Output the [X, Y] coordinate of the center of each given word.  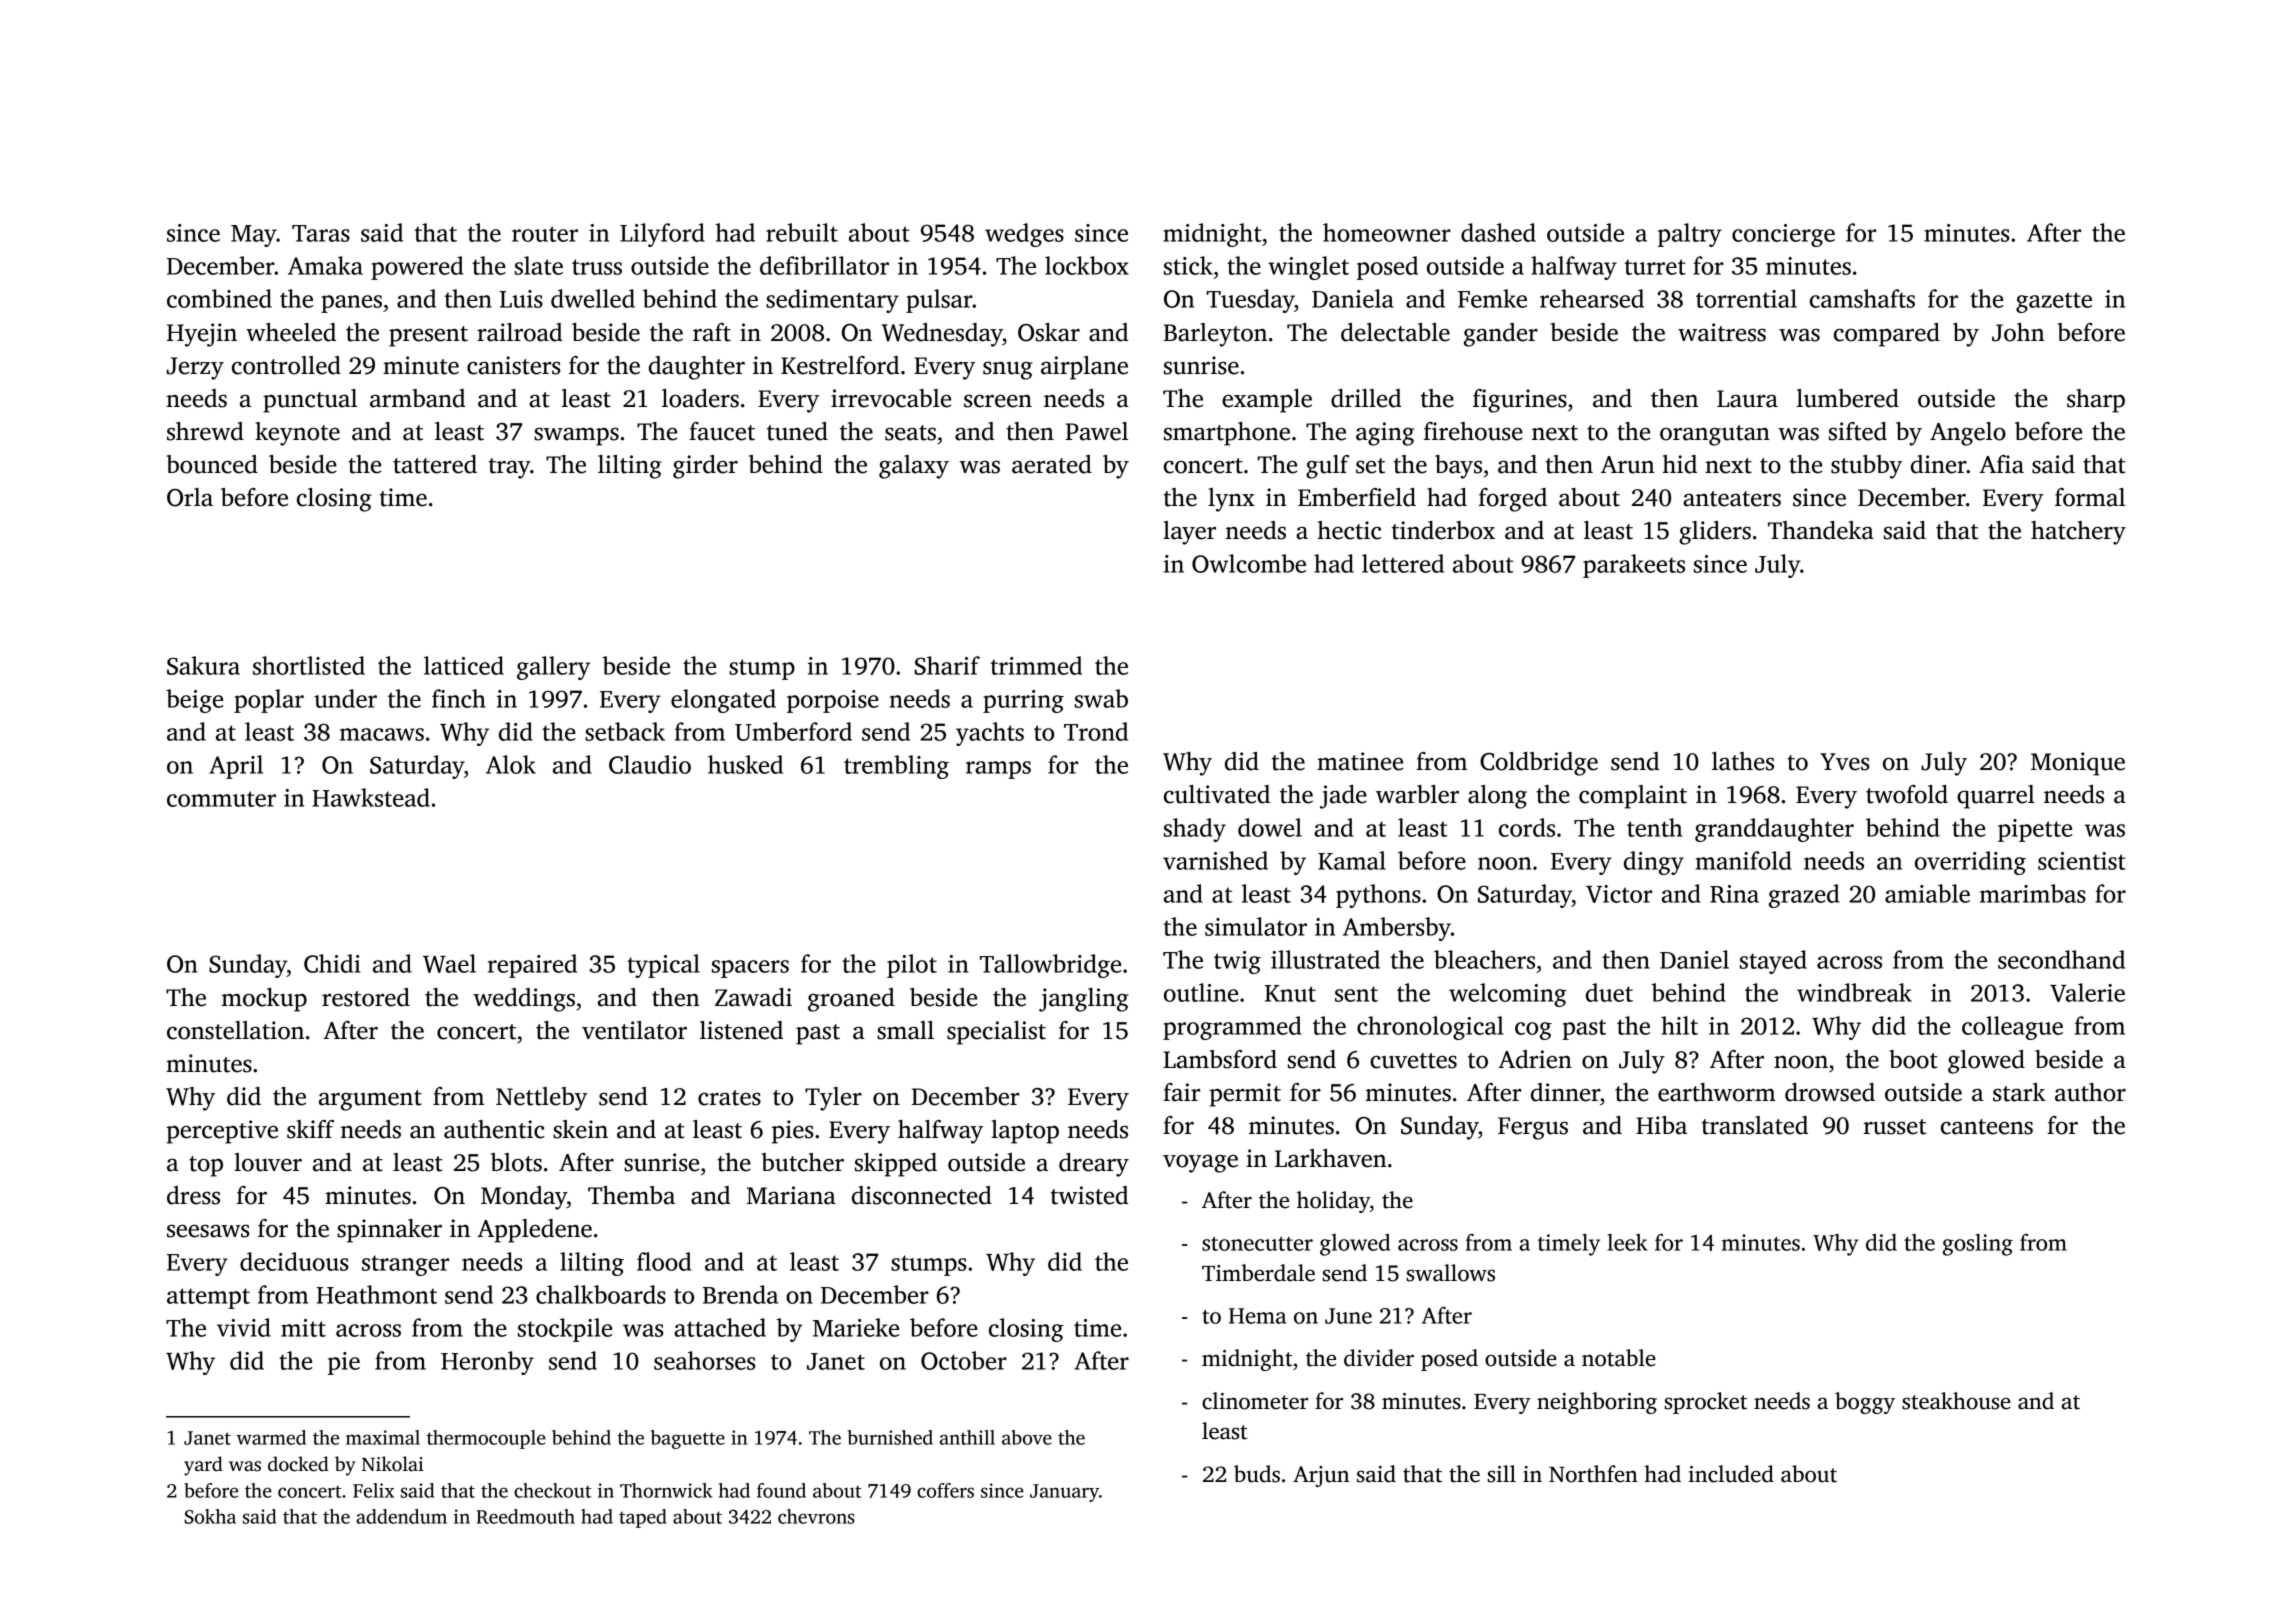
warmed [271, 1437]
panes [351, 304]
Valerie [2087, 992]
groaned [851, 1000]
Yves [1845, 762]
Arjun [1321, 1476]
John [2018, 332]
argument [370, 1100]
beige [194, 701]
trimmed [1036, 665]
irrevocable [891, 398]
